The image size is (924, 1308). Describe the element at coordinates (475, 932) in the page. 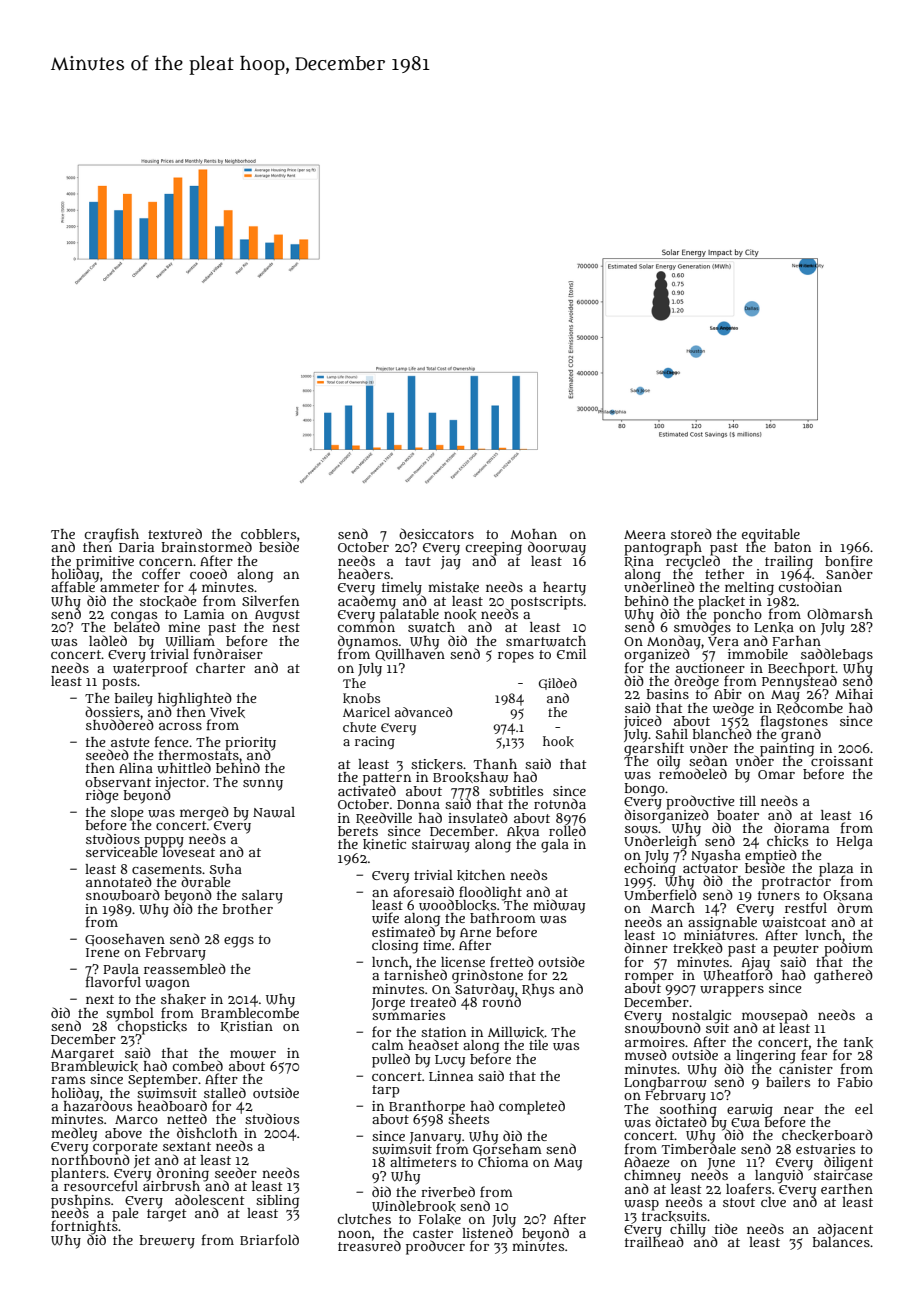

I see `Arne` at that location.
